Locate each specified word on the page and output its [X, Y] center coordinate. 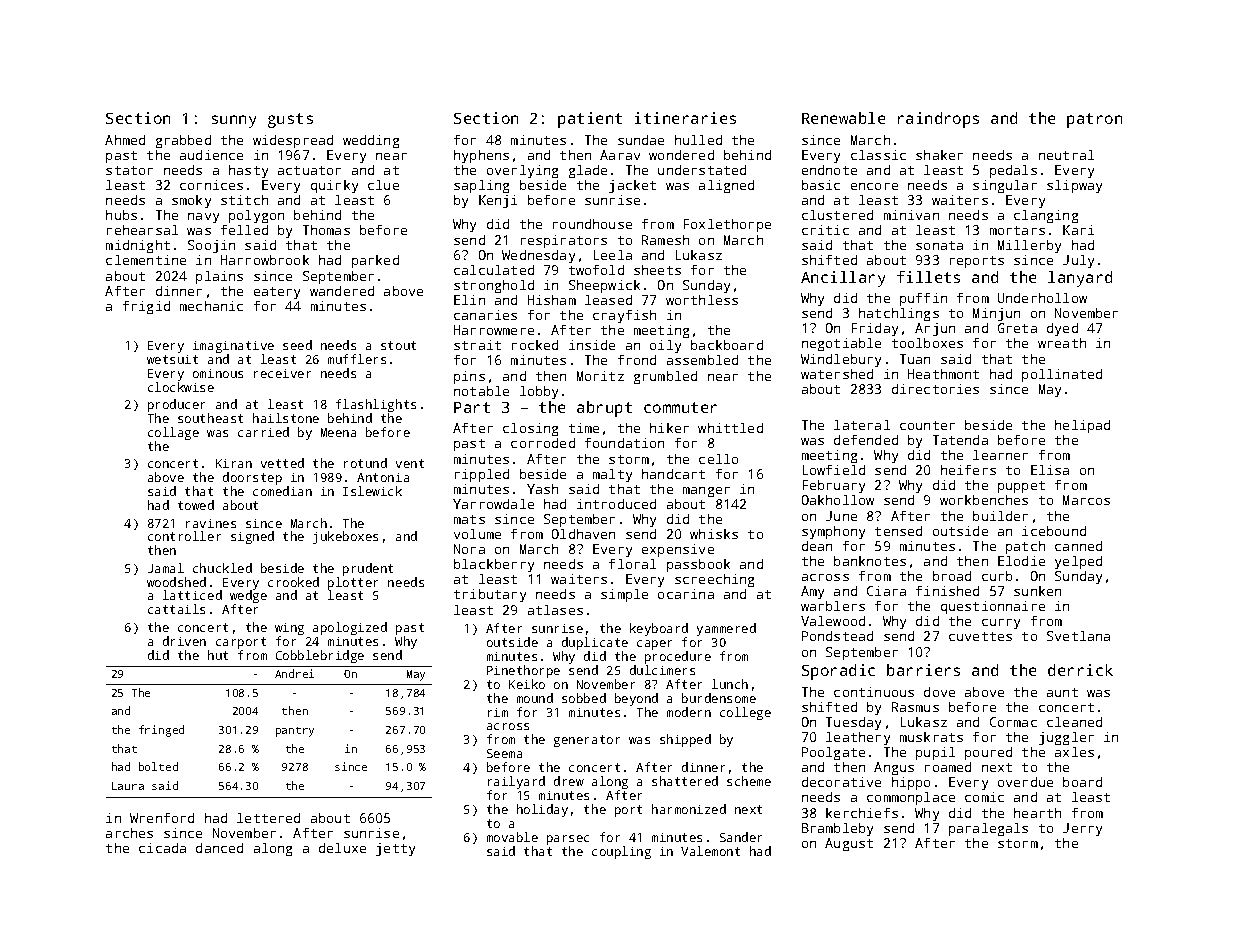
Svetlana [1078, 636]
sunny [234, 121]
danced [219, 848]
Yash [542, 489]
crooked [293, 582]
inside [592, 345]
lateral [862, 425]
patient [590, 120]
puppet [1021, 487]
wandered [342, 291]
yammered [726, 629]
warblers [833, 606]
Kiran [234, 463]
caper [654, 645]
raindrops [938, 120]
